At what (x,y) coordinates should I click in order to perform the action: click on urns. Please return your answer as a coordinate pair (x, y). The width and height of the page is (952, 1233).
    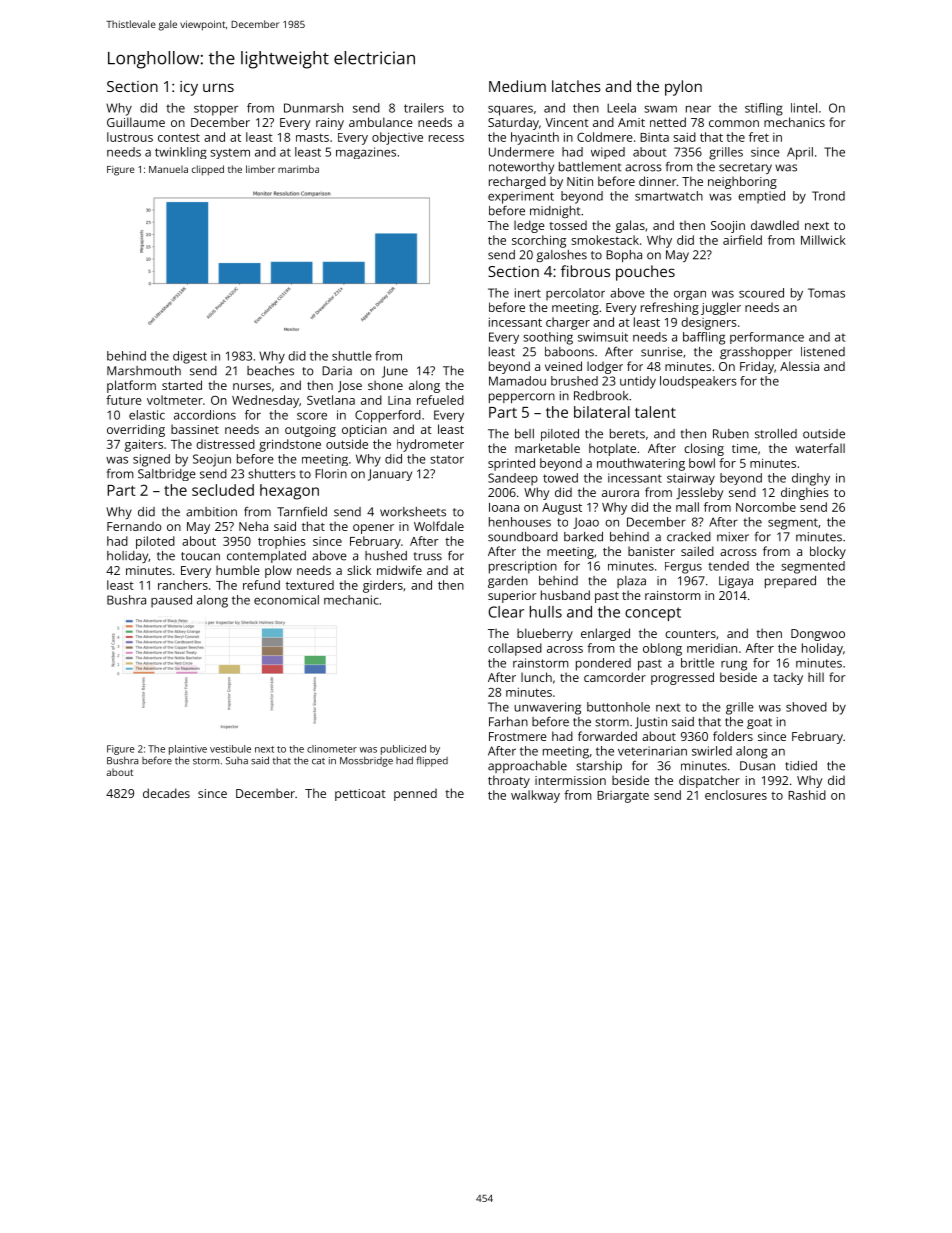
    Looking at the image, I should click on (218, 87).
